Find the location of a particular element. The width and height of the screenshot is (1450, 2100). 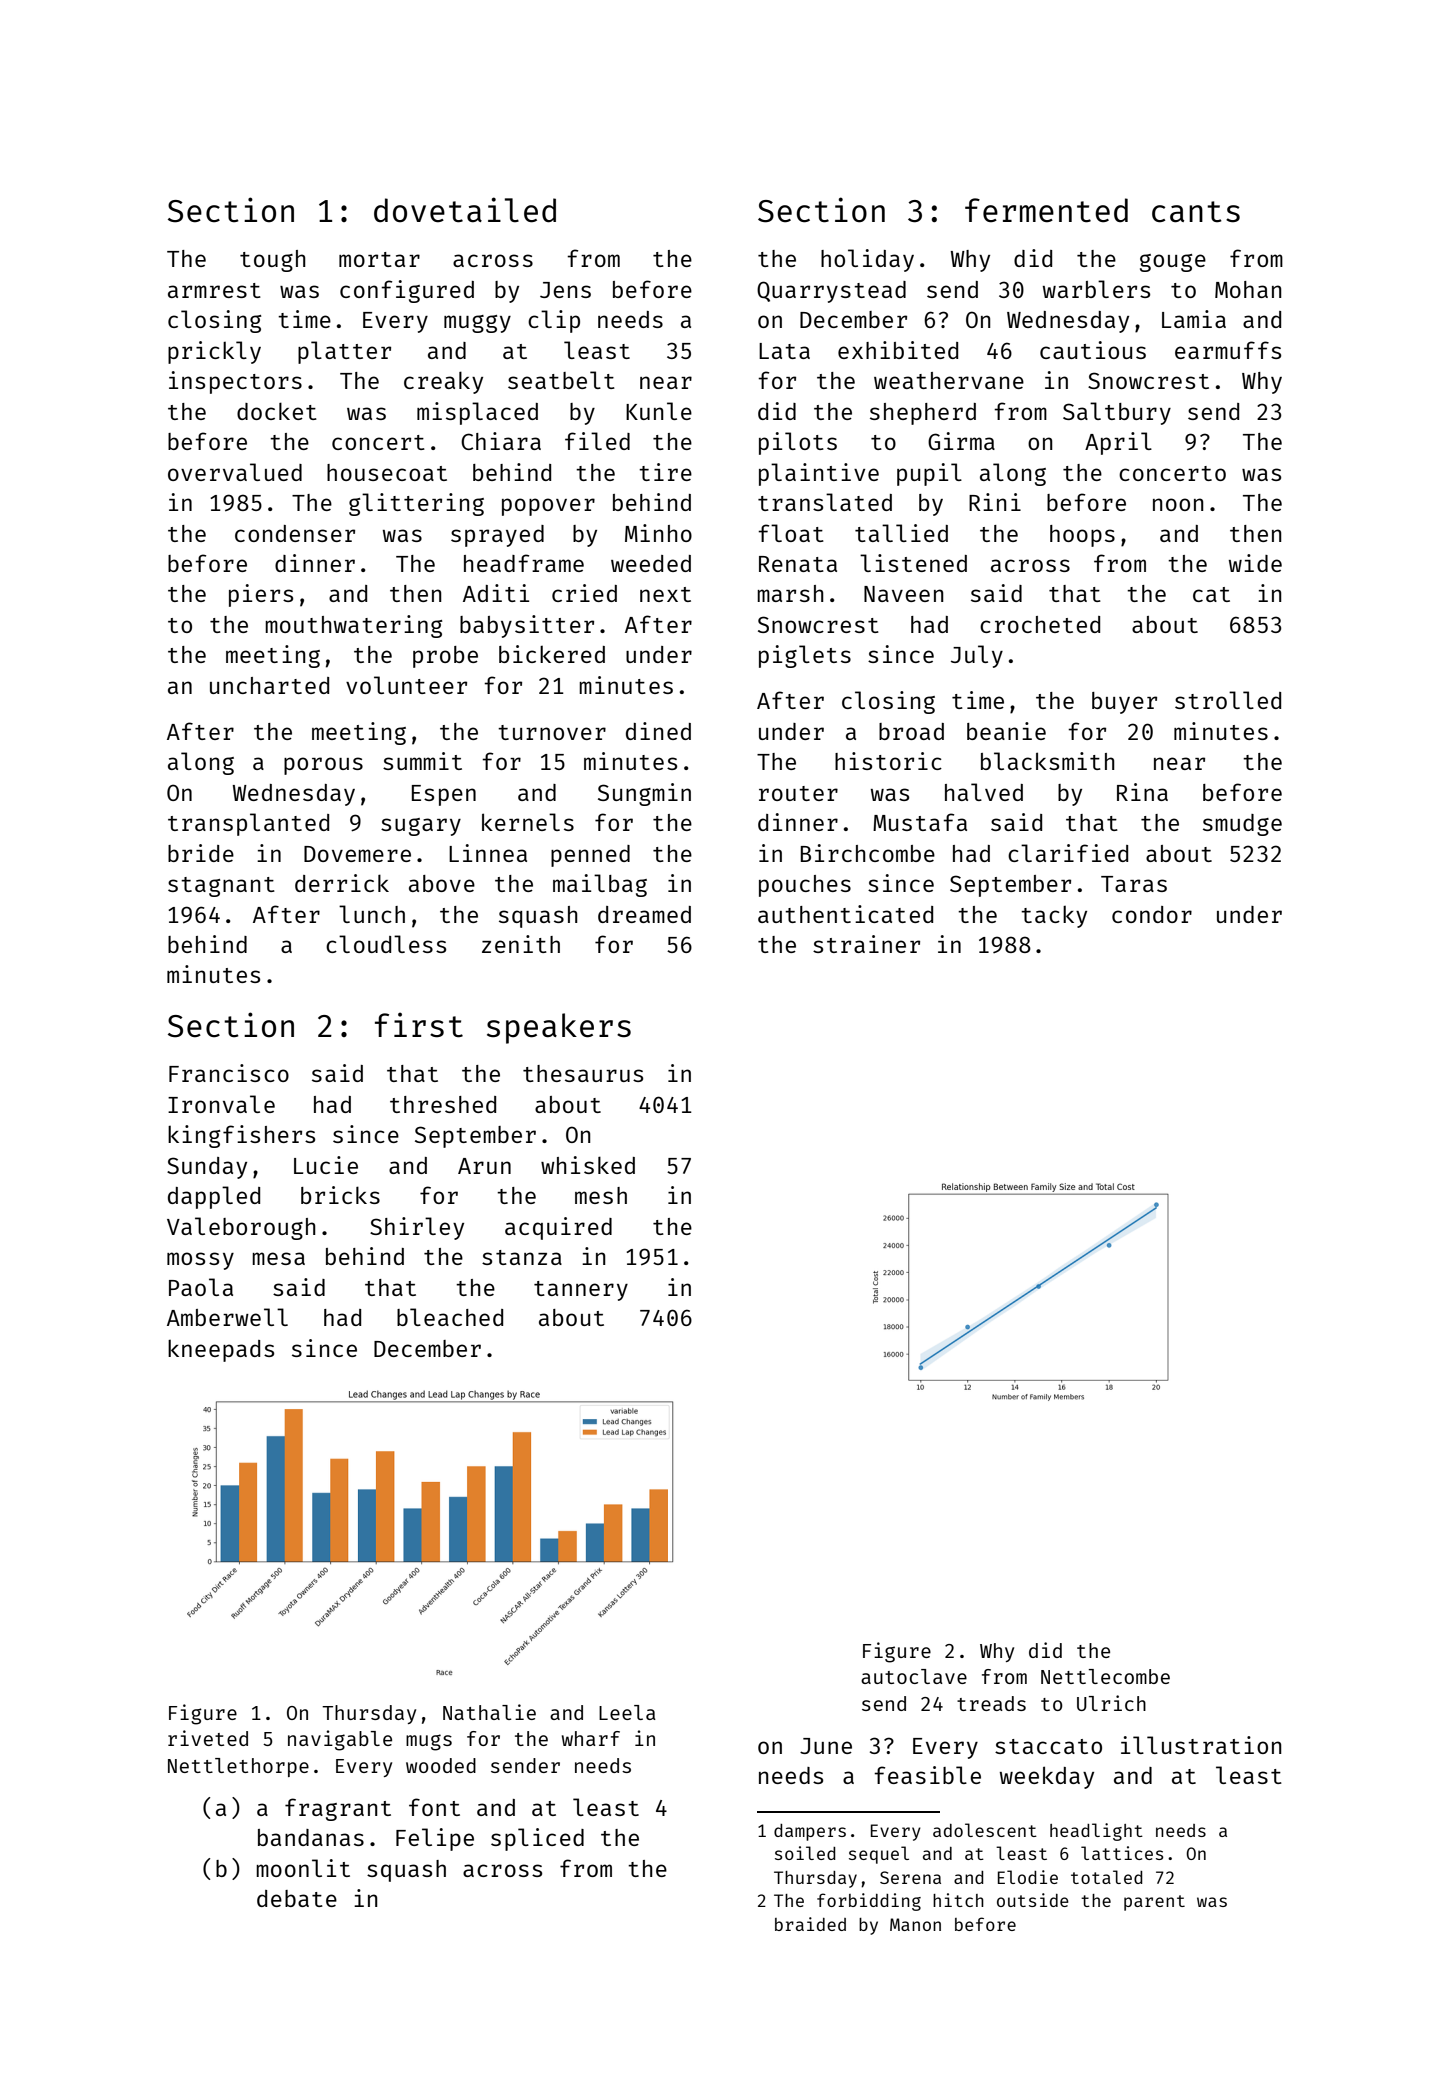

cried is located at coordinates (584, 593).
